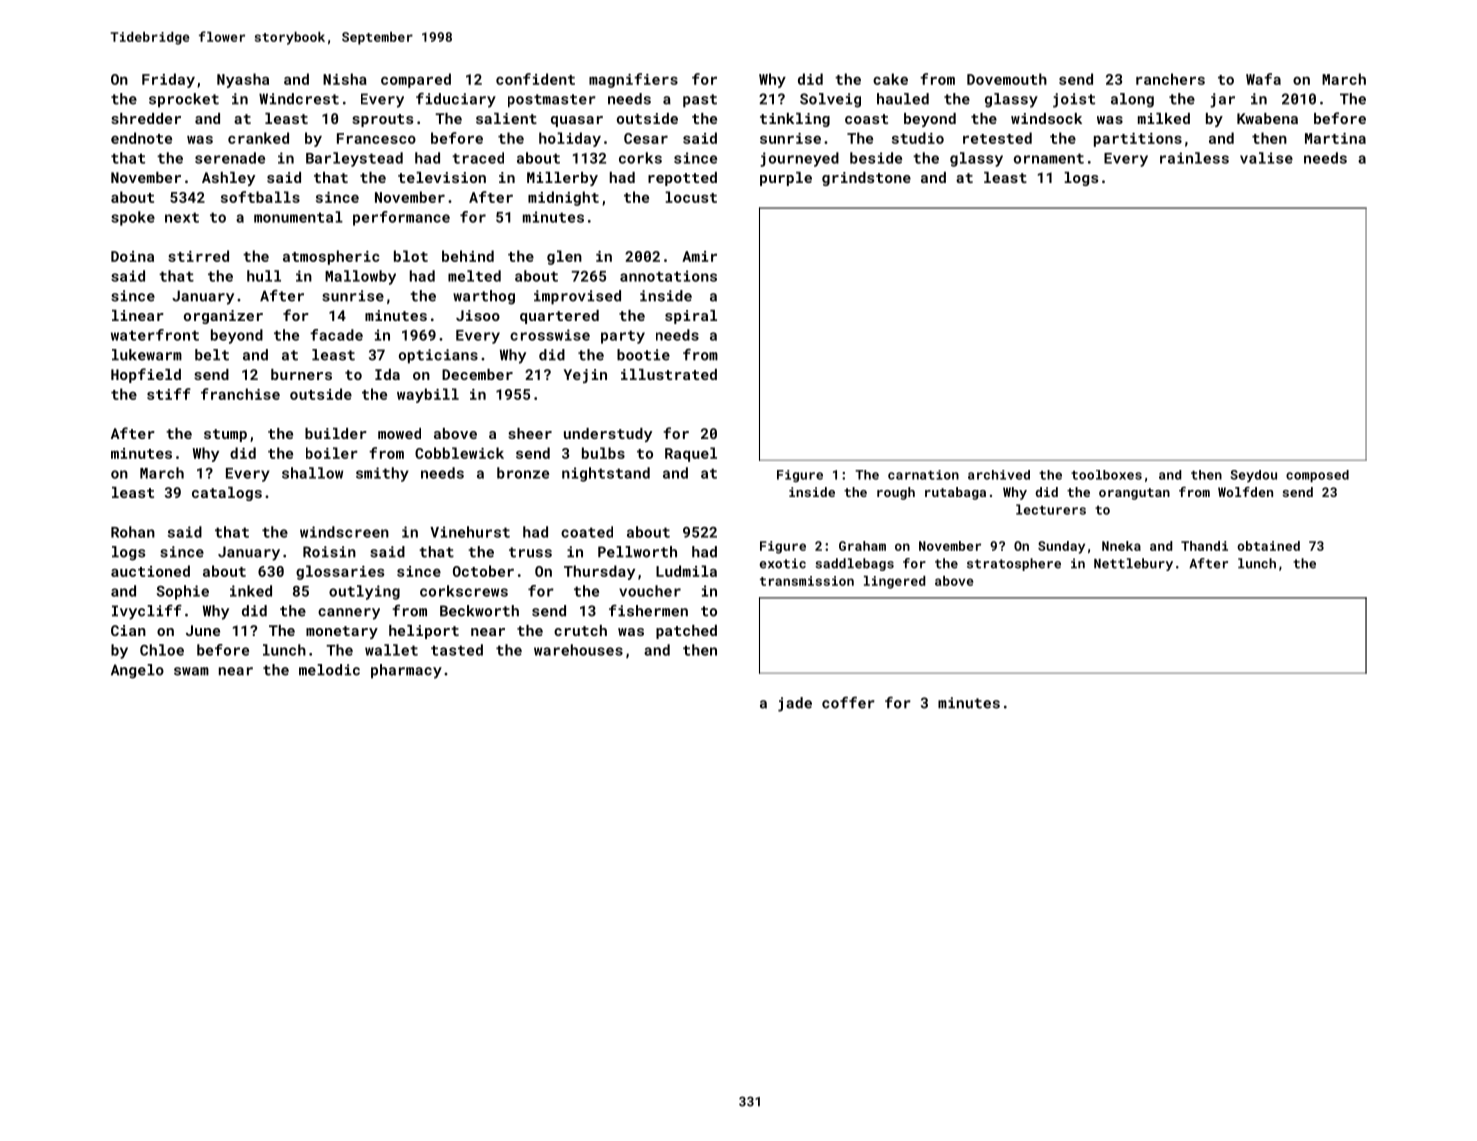 The height and width of the document is (1141, 1477). Describe the element at coordinates (866, 119) in the document. I see `coast` at that location.
